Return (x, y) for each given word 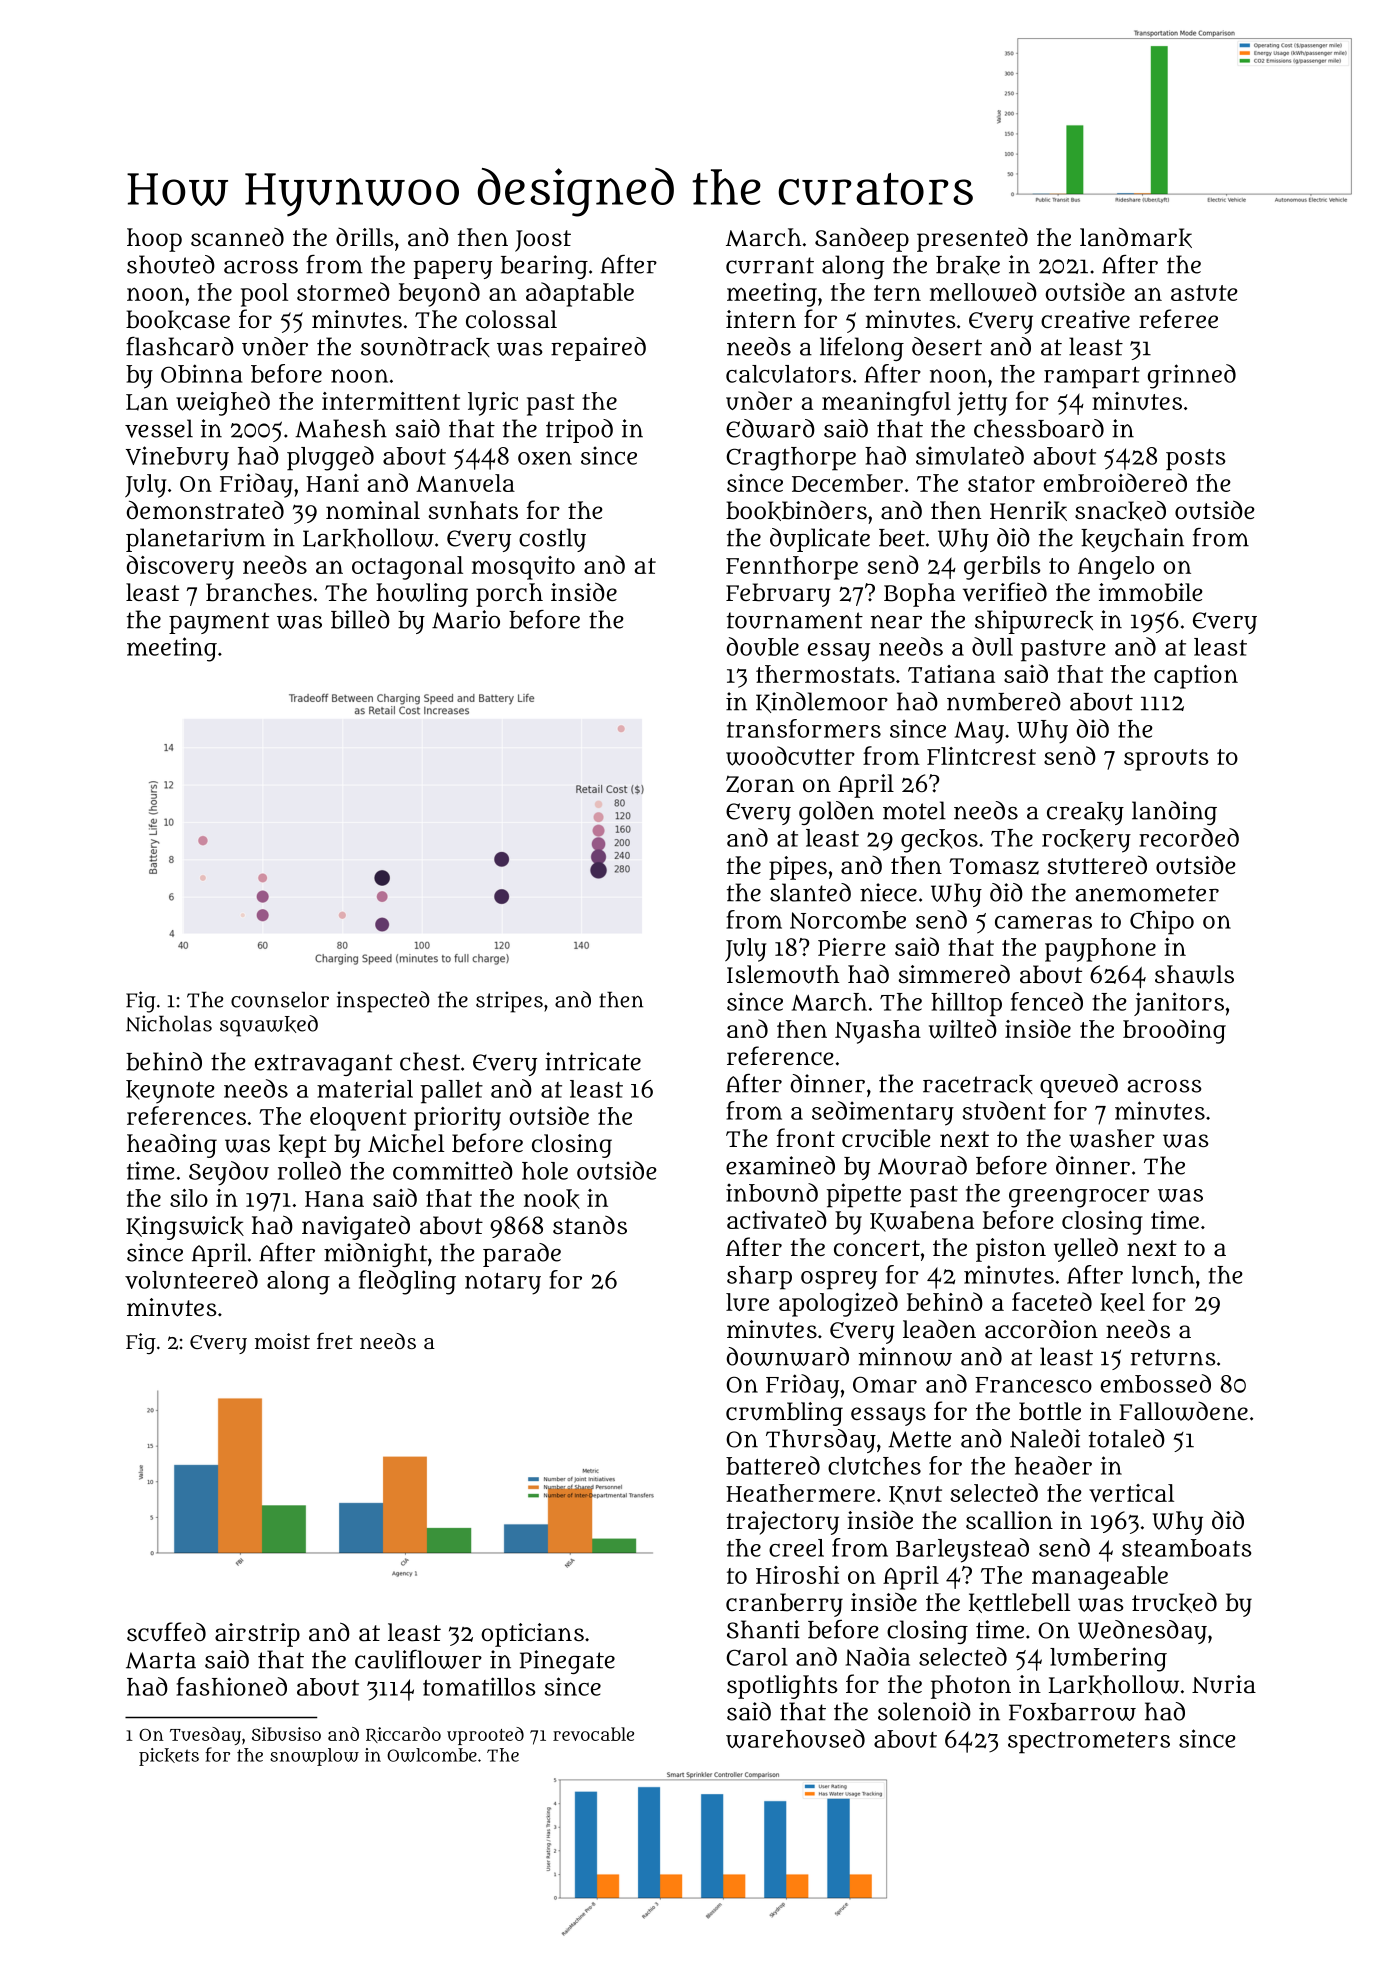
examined (780, 1165)
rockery (1086, 841)
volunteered (191, 1279)
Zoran (760, 784)
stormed (343, 291)
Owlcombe (432, 1755)
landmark (1136, 237)
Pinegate (567, 1662)
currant (770, 265)
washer (1112, 1138)
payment (219, 623)
